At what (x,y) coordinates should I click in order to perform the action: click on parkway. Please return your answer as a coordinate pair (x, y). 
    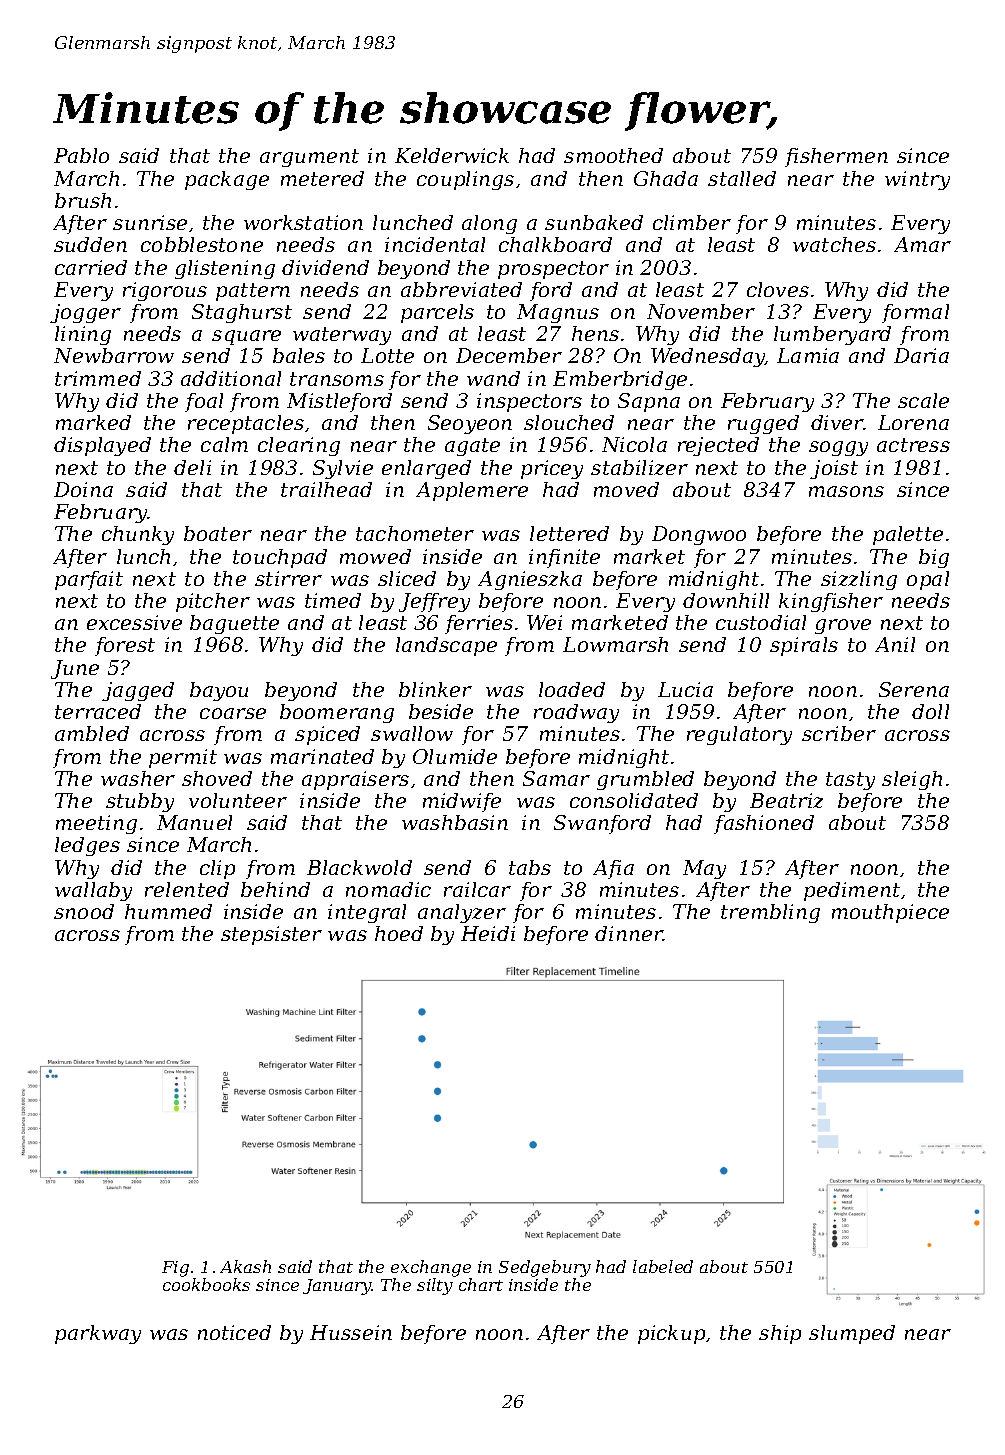
    Looking at the image, I should click on (98, 1334).
